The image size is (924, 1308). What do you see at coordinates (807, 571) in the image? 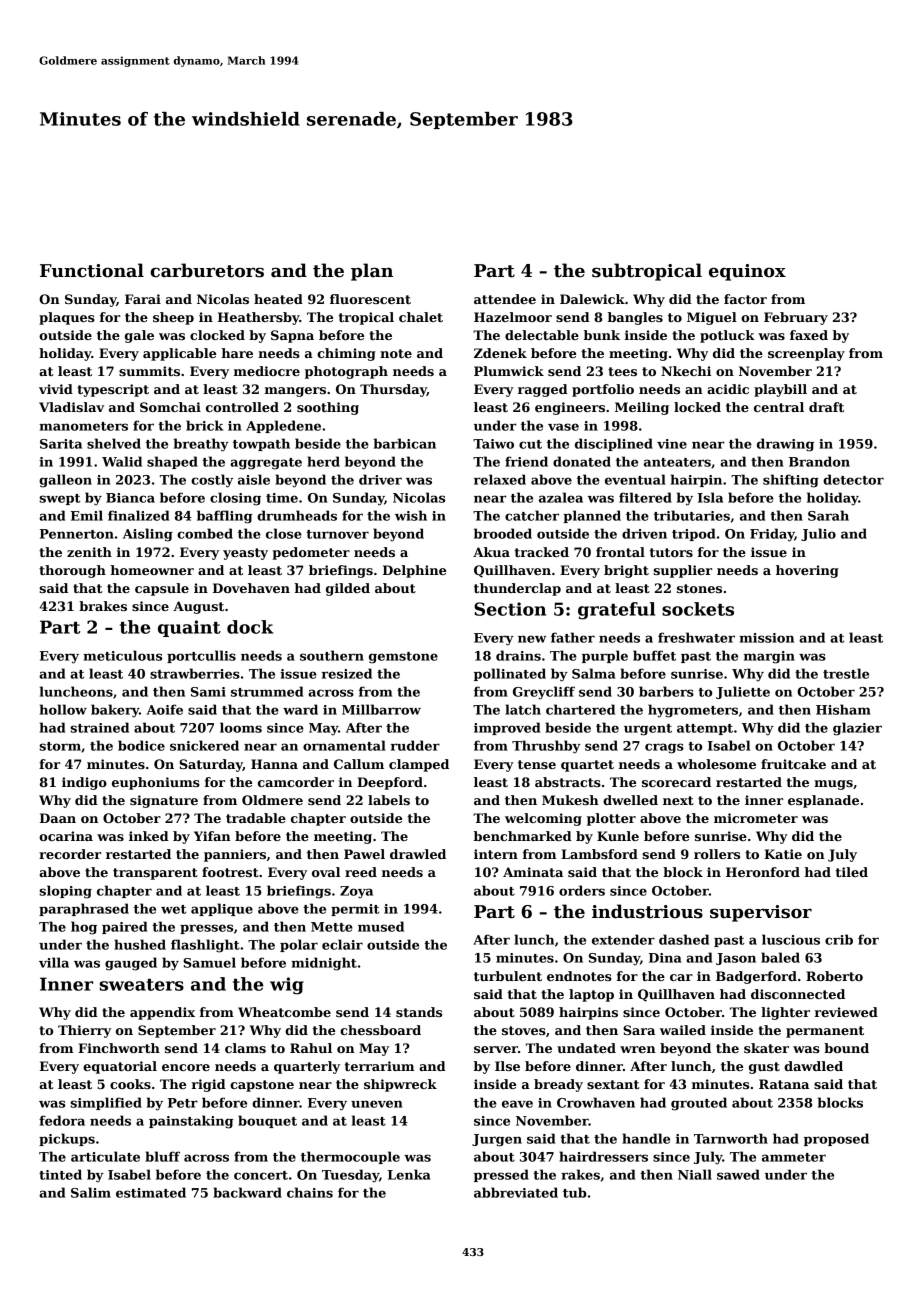
I see `hovering` at bounding box center [807, 571].
